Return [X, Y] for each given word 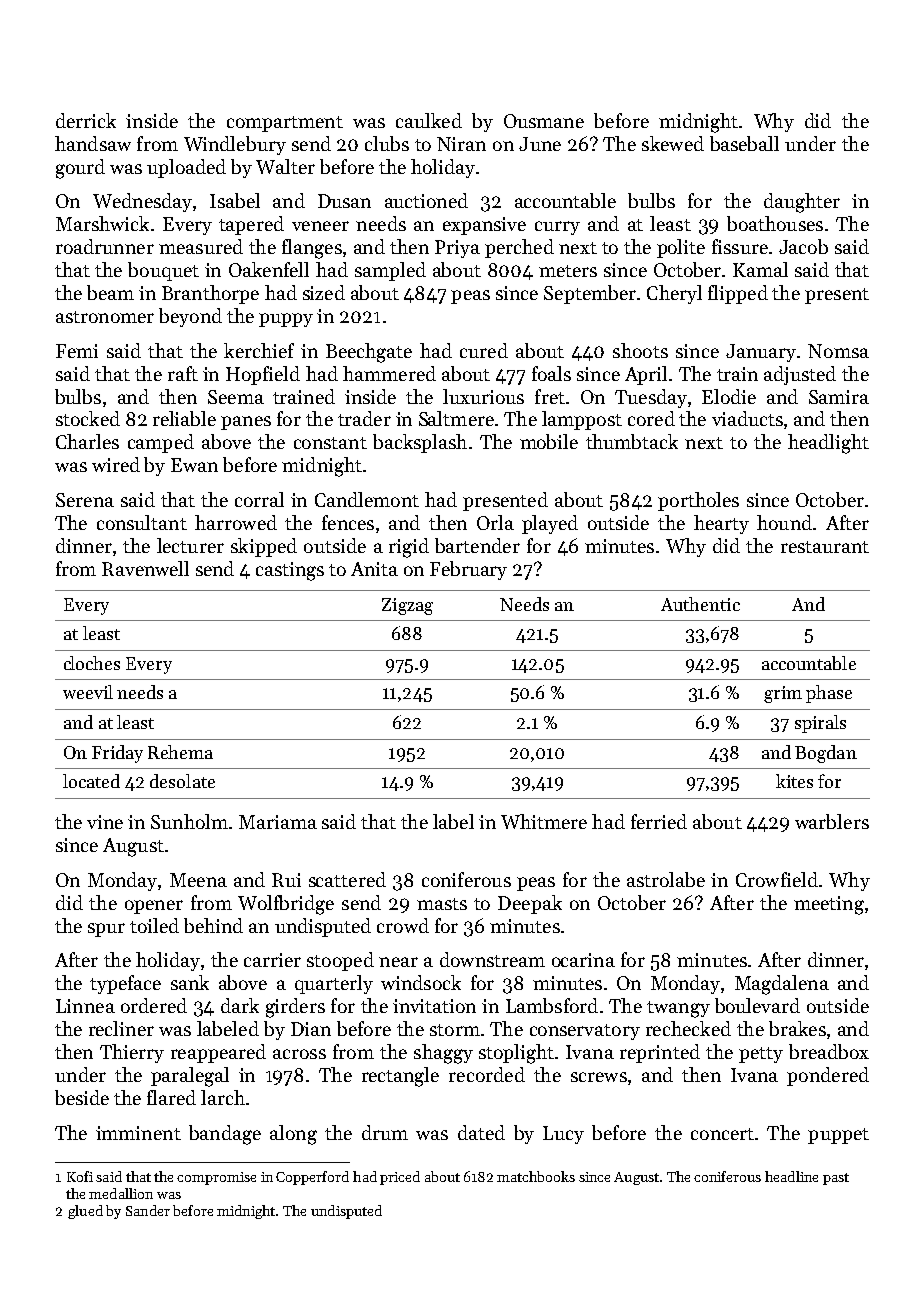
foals [551, 373]
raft [183, 373]
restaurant [825, 547]
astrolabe [666, 879]
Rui [286, 880]
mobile [549, 441]
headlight [828, 444]
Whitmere [544, 821]
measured [201, 246]
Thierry [132, 1053]
